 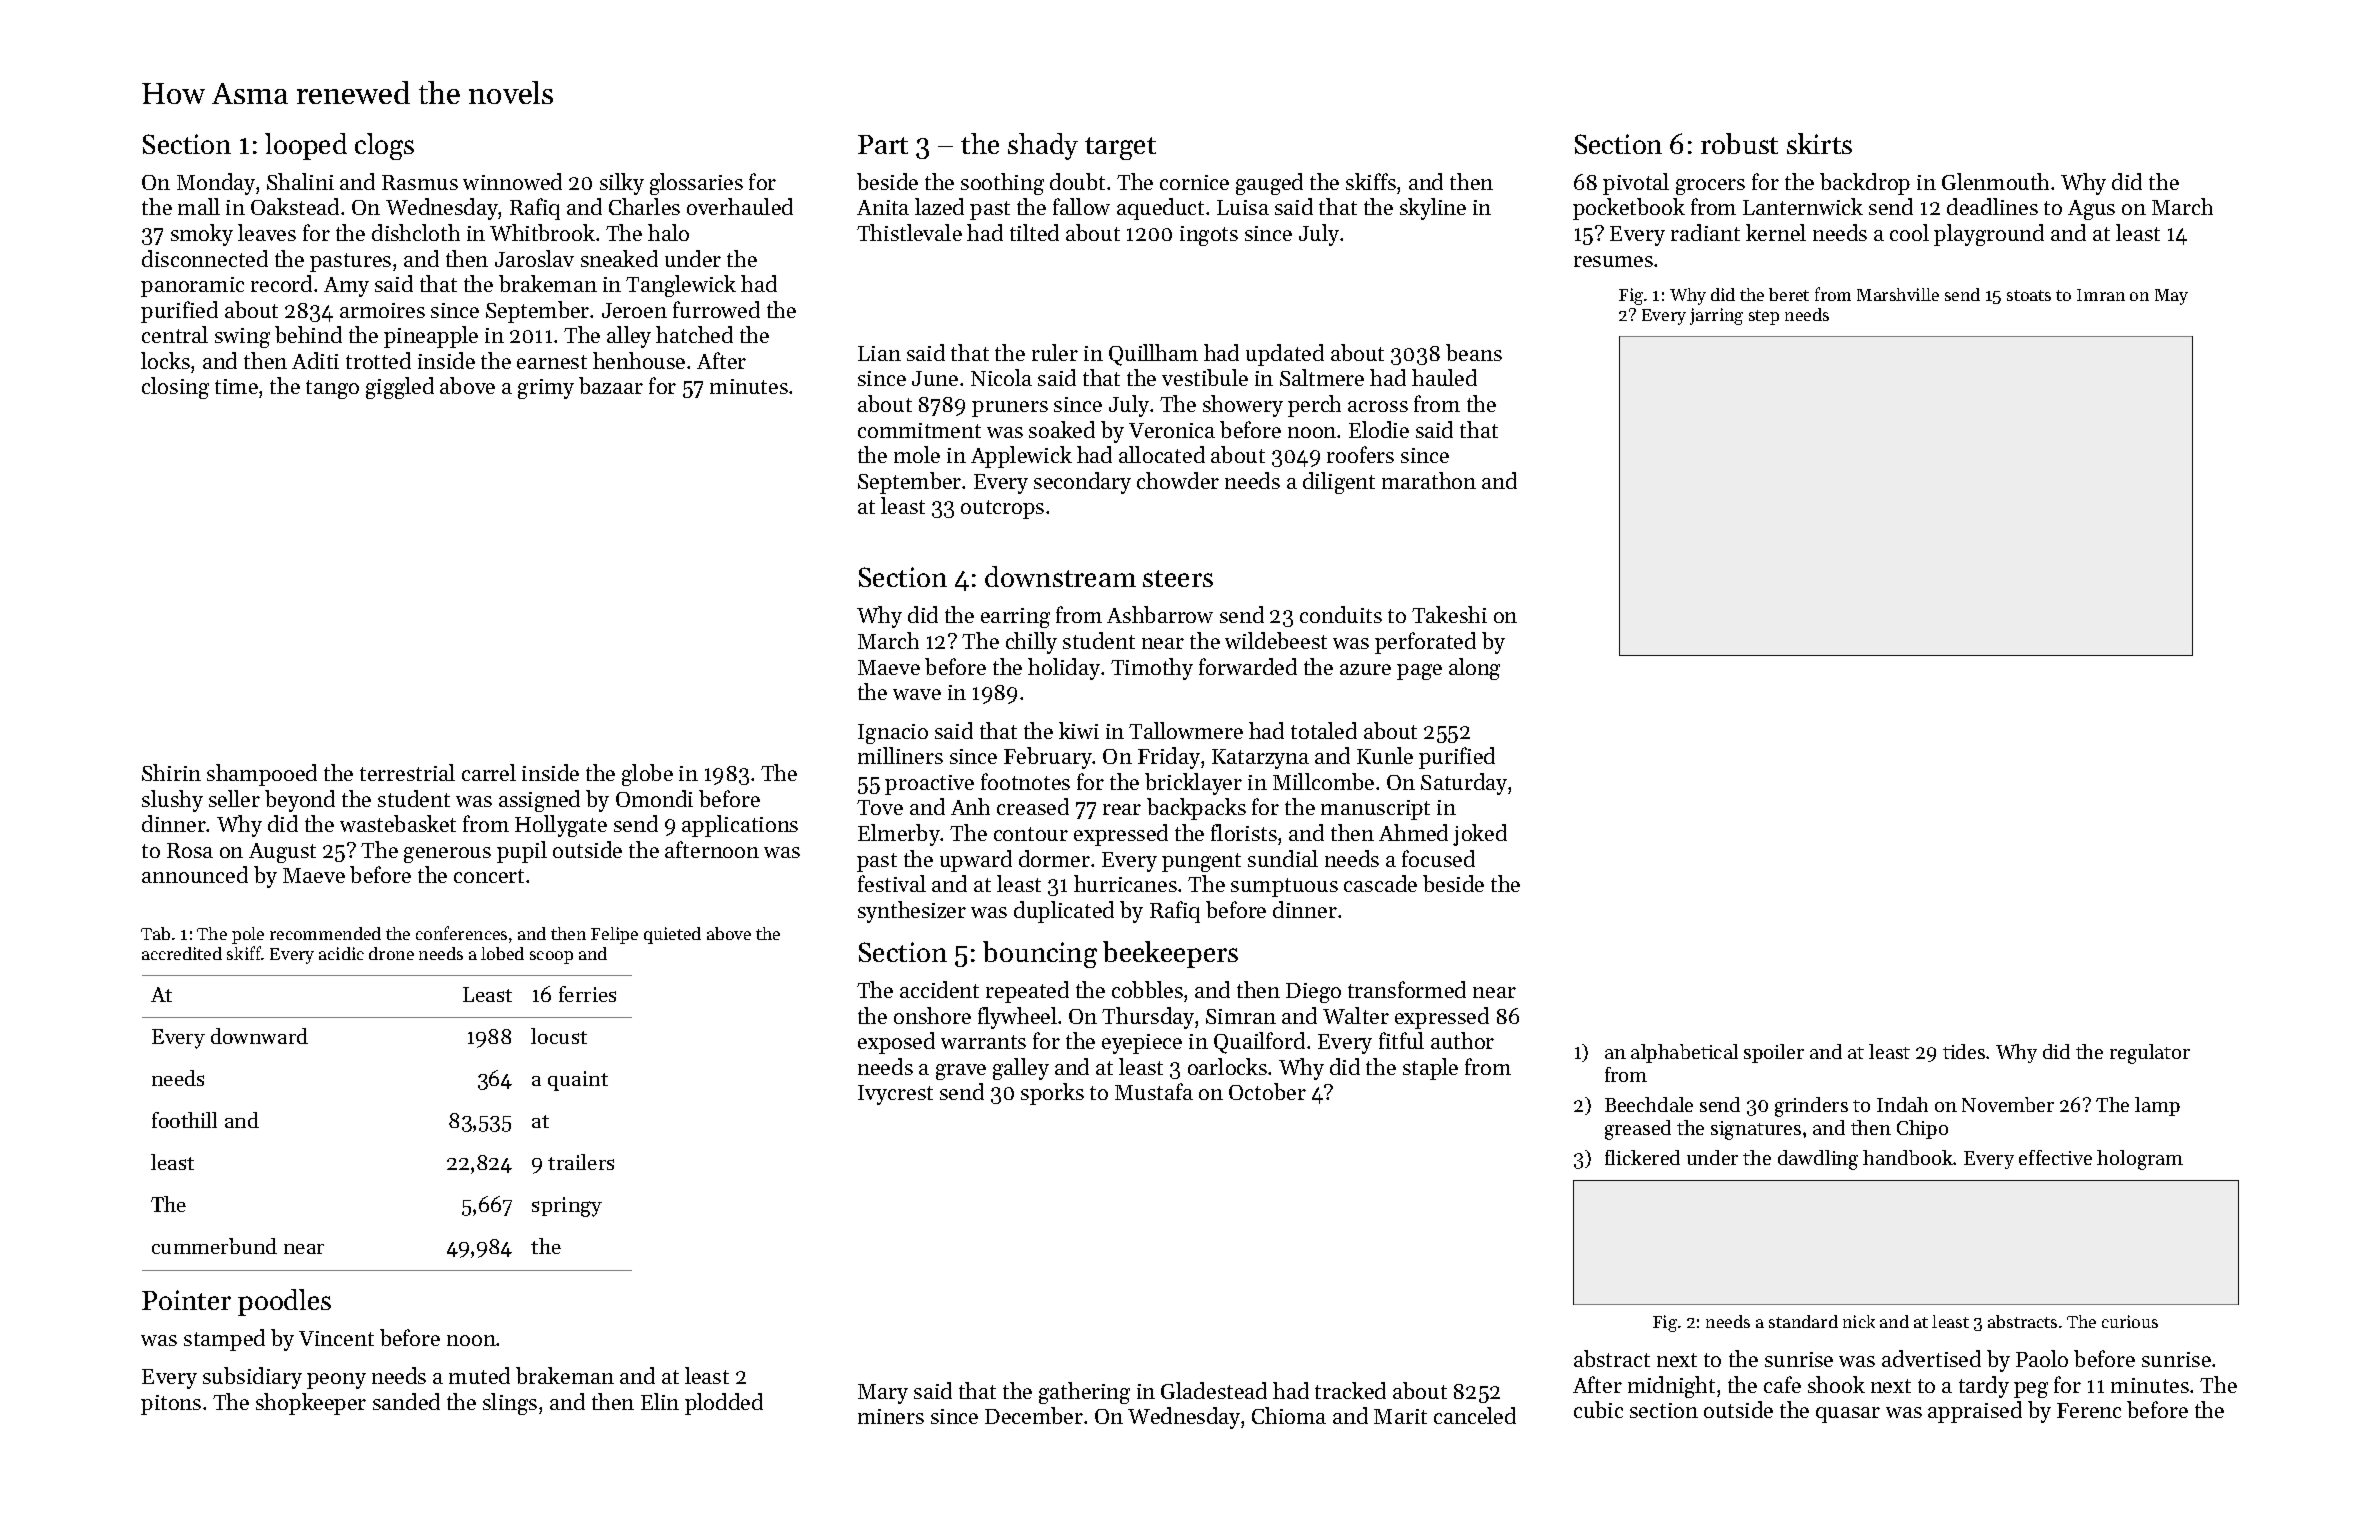 I want to click on across, so click(x=1378, y=406).
